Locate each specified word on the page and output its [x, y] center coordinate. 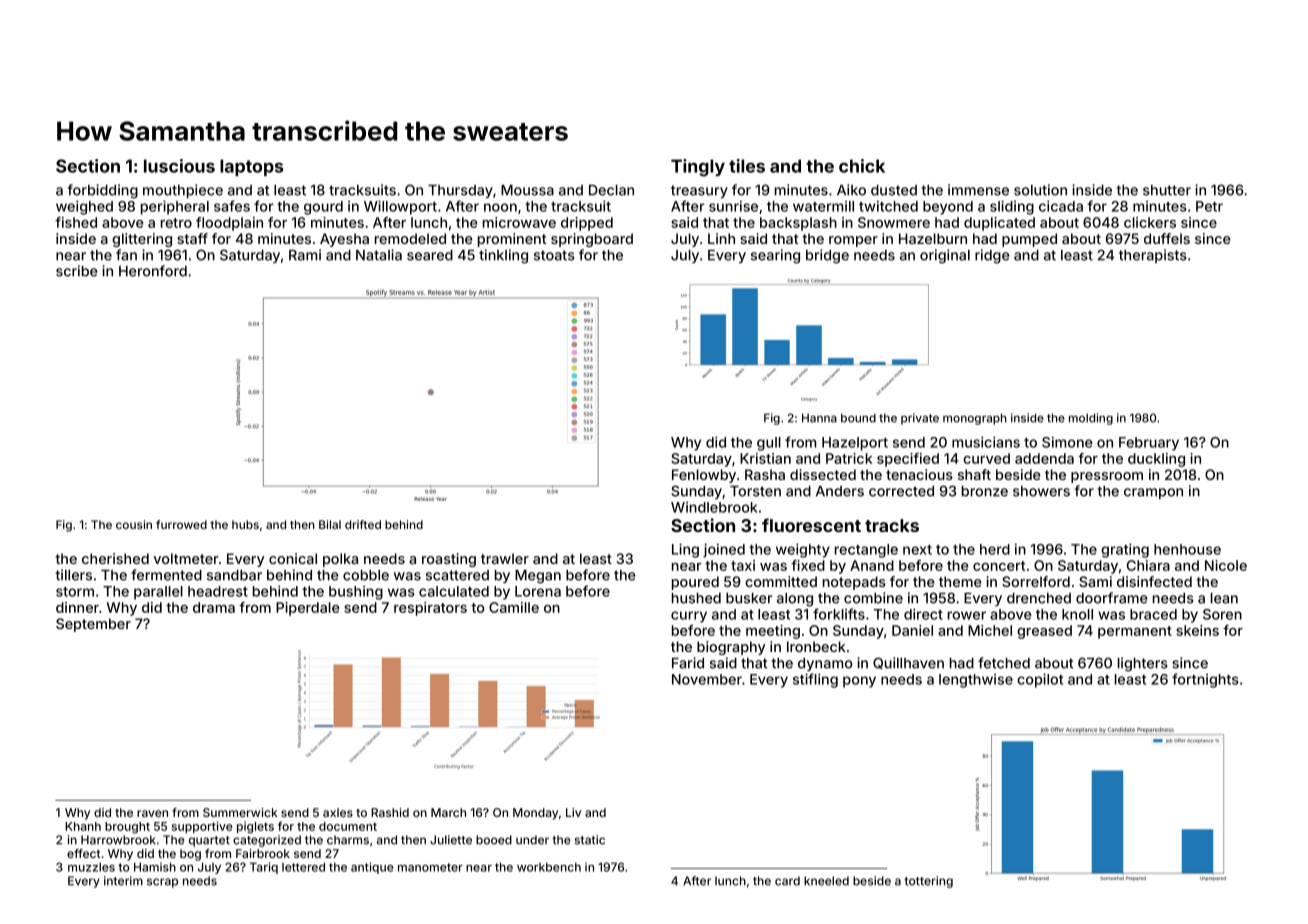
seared [430, 255]
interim [123, 881]
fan [126, 255]
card [787, 881]
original [945, 256]
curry [689, 617]
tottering [928, 882]
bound [858, 418]
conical [293, 558]
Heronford [153, 271]
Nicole [1226, 565]
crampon [1153, 493]
